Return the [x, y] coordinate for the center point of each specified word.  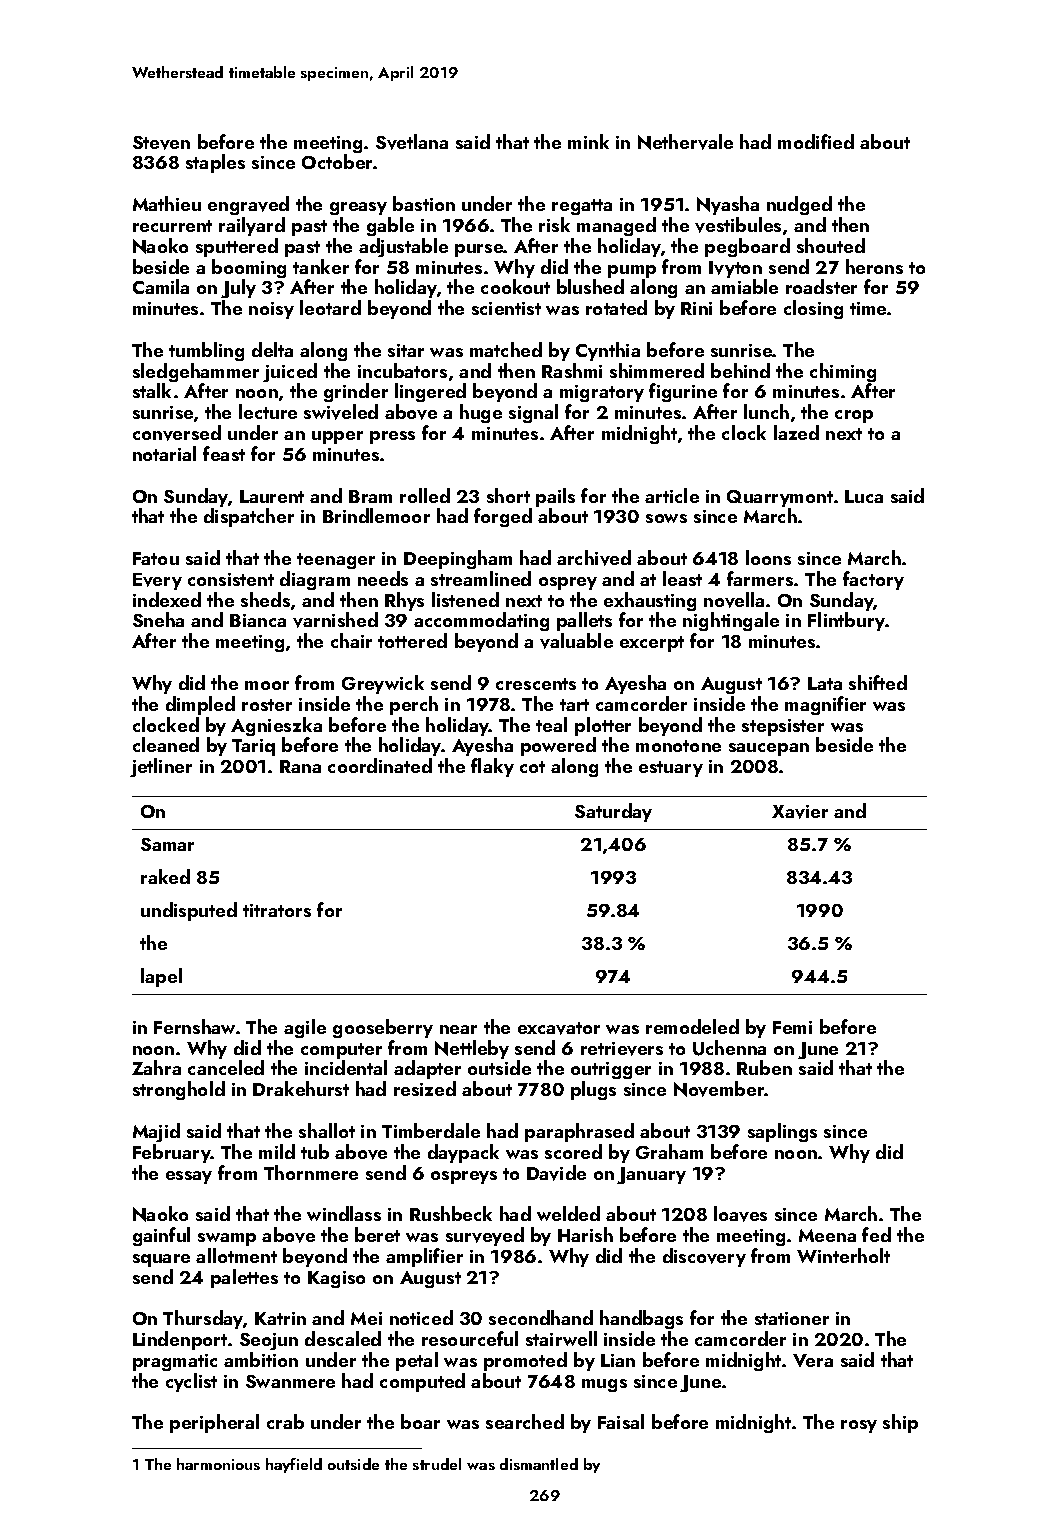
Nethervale [685, 142]
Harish [585, 1234]
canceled [226, 1067]
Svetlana [412, 142]
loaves [740, 1214]
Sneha [158, 619]
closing [813, 309]
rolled [425, 495]
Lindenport [180, 1340]
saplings [782, 1132]
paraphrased [579, 1132]
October [338, 161]
